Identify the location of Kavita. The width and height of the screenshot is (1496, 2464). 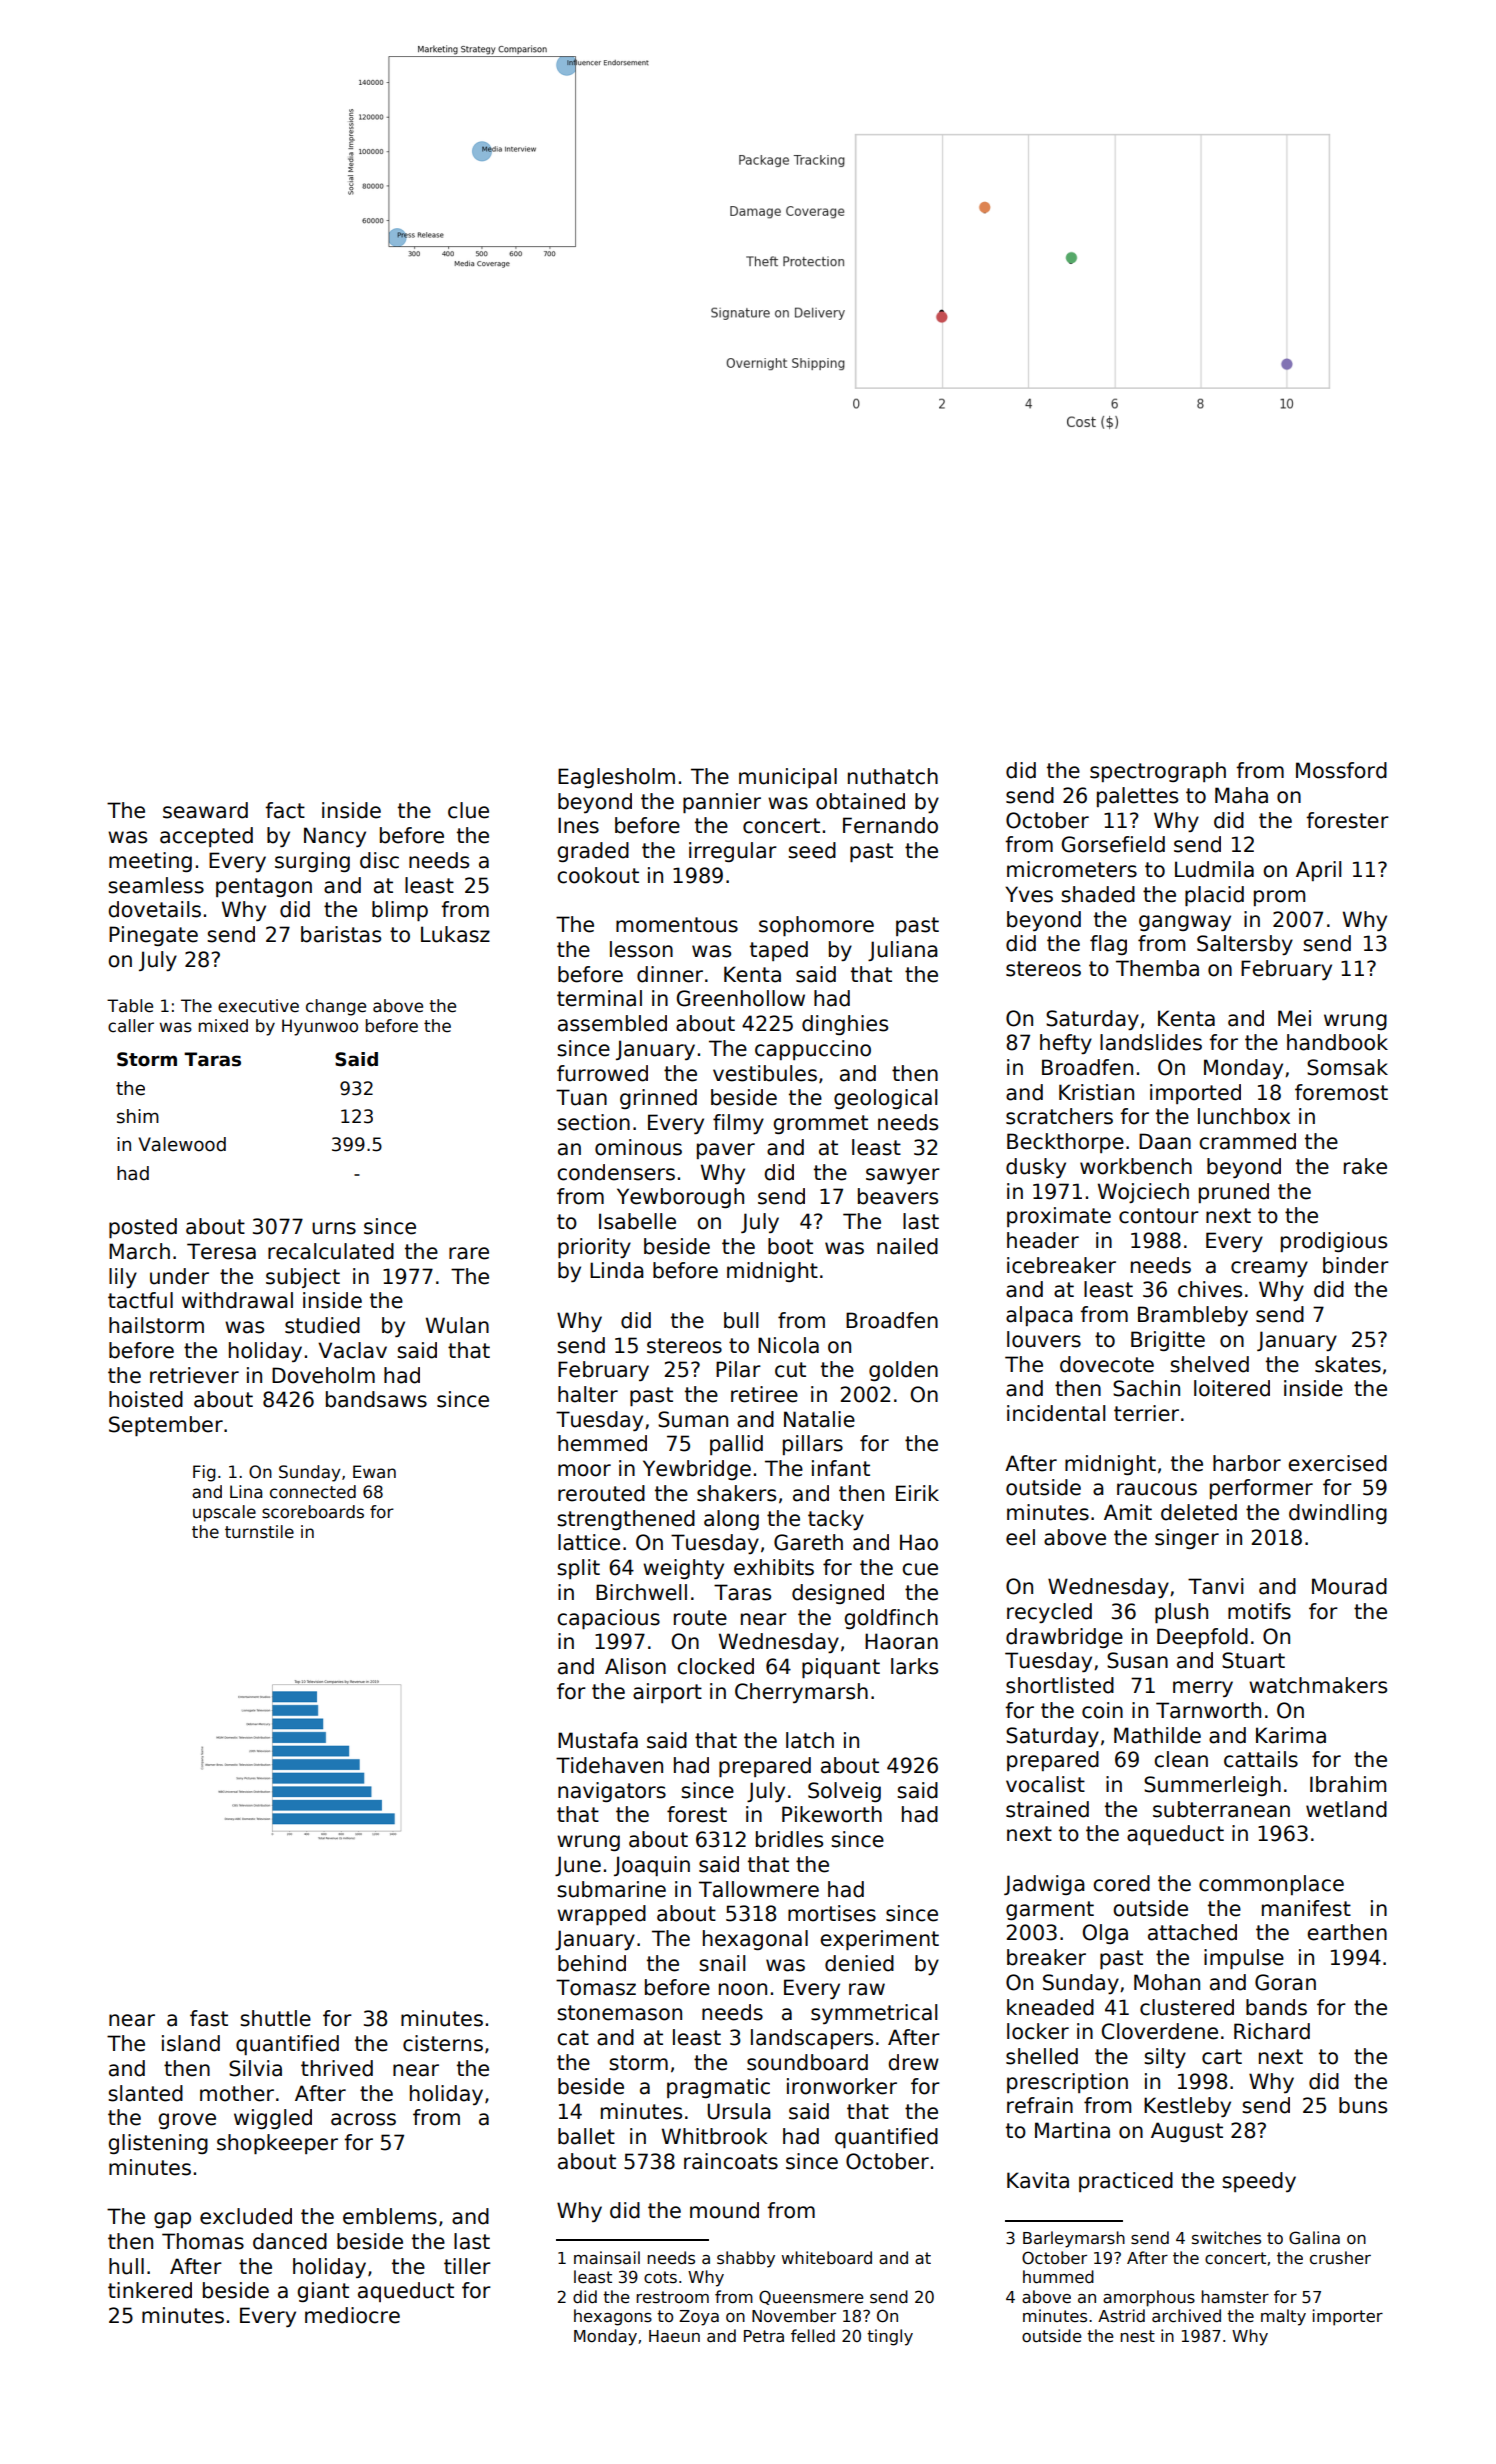
(1038, 2180).
